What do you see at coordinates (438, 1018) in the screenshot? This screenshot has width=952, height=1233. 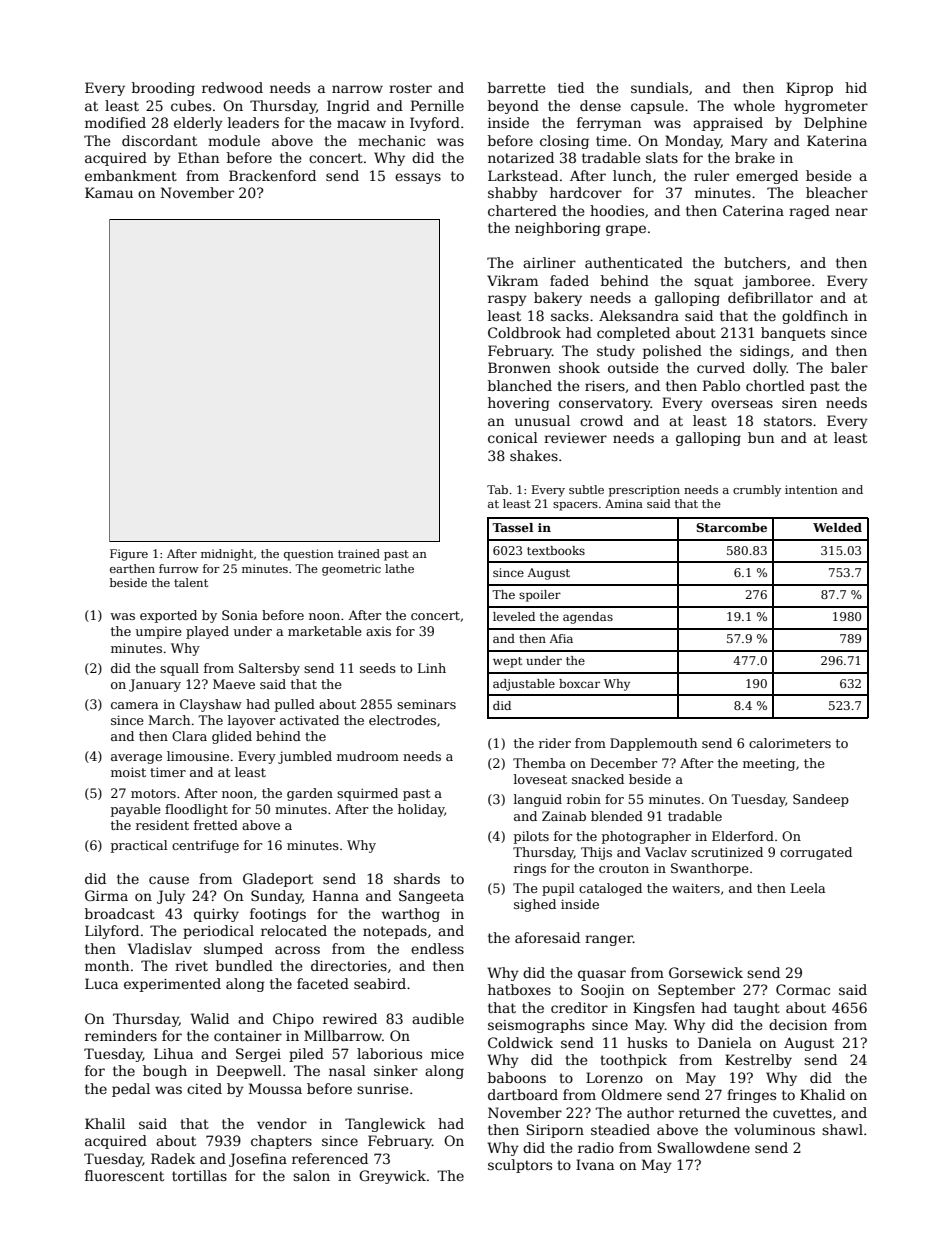 I see `audible` at bounding box center [438, 1018].
